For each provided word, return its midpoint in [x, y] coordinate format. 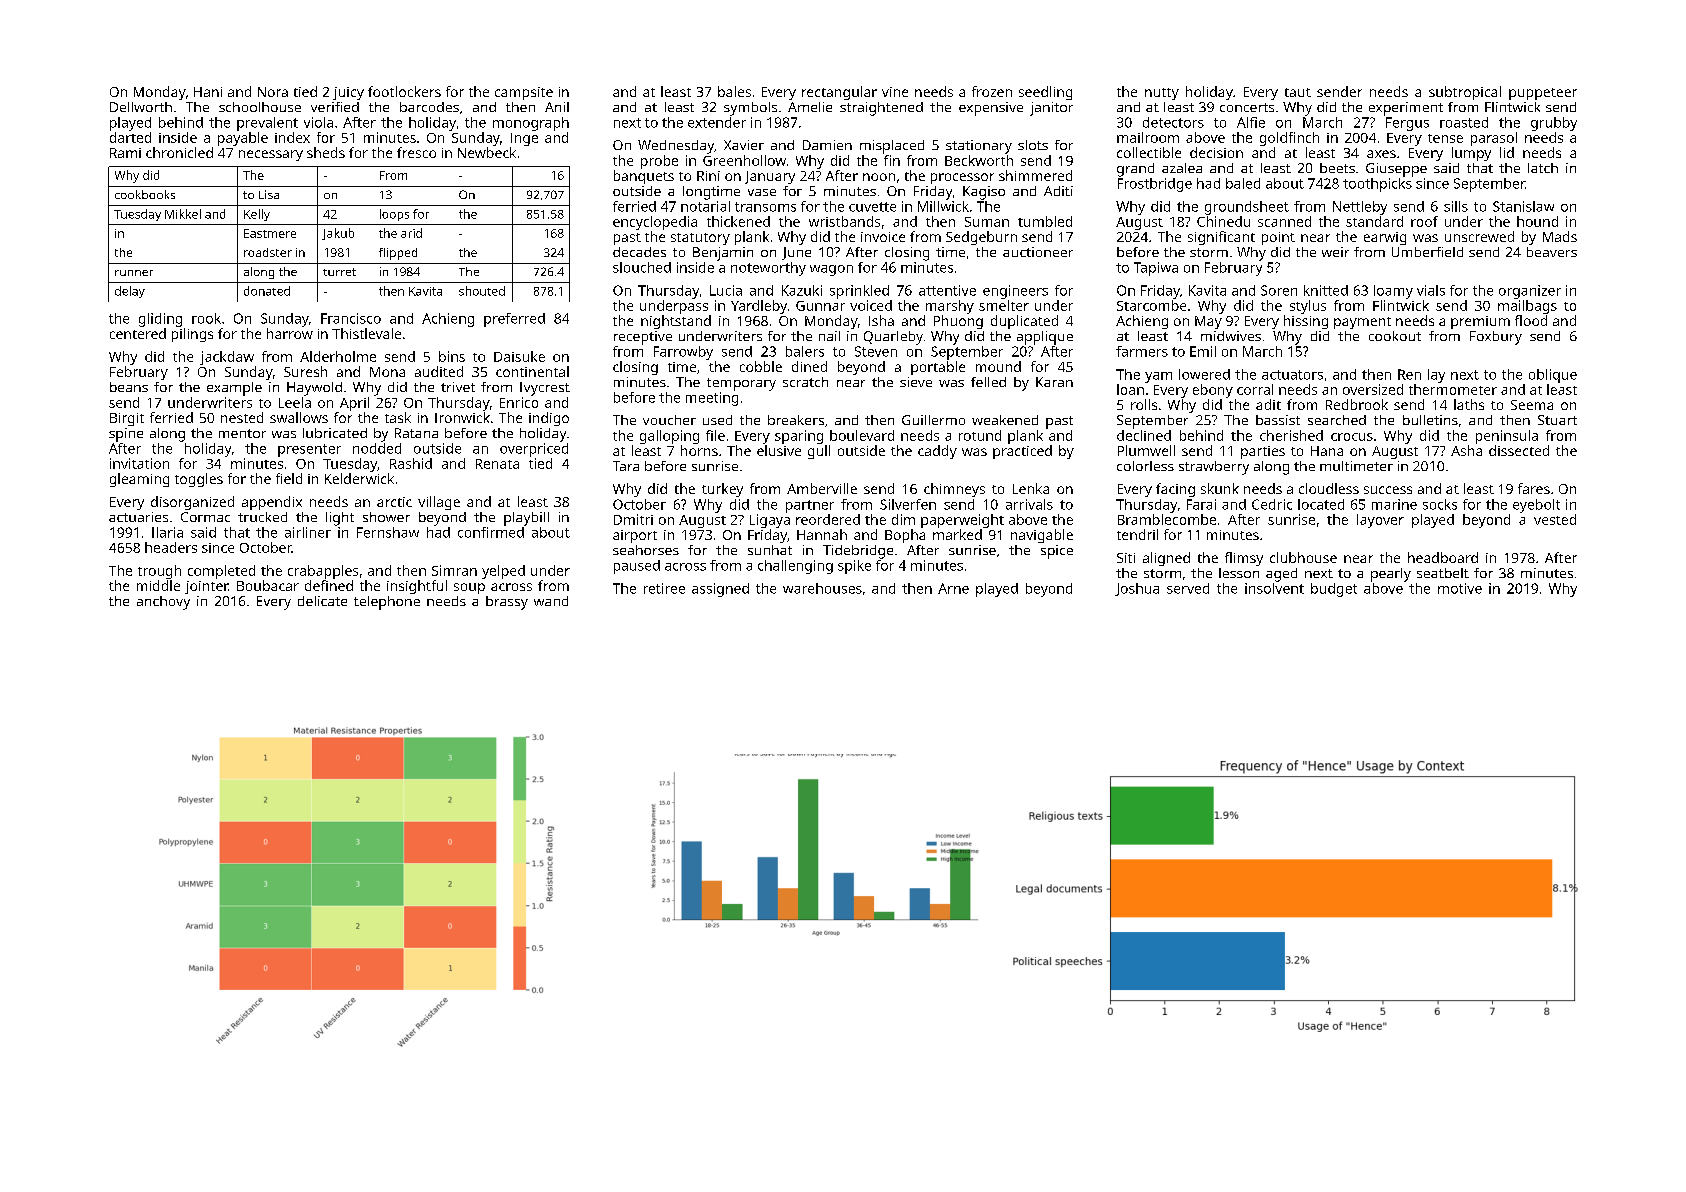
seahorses [646, 550]
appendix [272, 503]
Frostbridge [1155, 185]
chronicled [179, 152]
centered [138, 333]
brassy [507, 603]
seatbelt [1443, 573]
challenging [795, 567]
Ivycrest [545, 389]
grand [1135, 170]
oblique [1553, 376]
